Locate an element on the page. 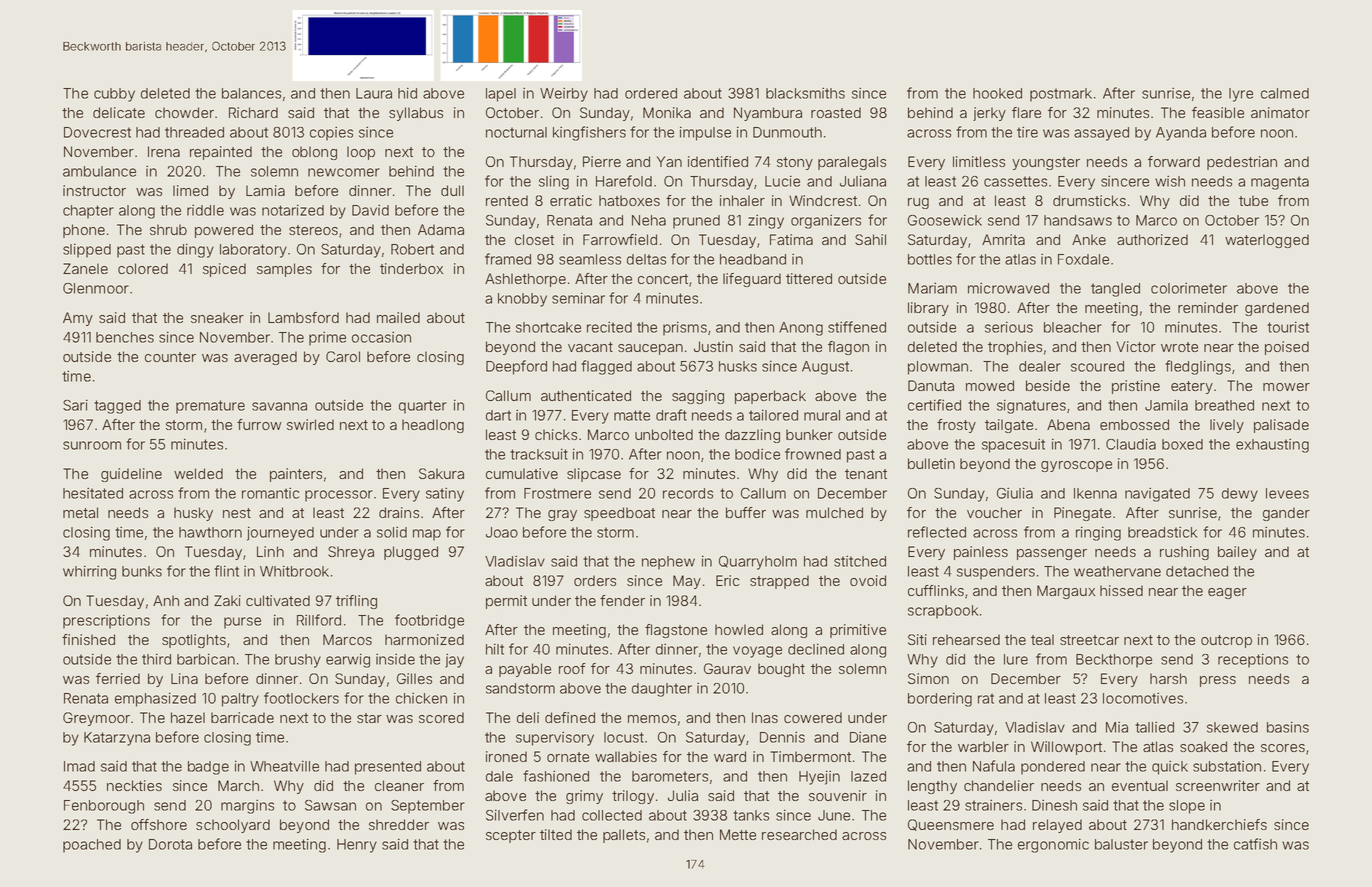 Image resolution: width=1372 pixels, height=887 pixels. tube is located at coordinates (1253, 200).
